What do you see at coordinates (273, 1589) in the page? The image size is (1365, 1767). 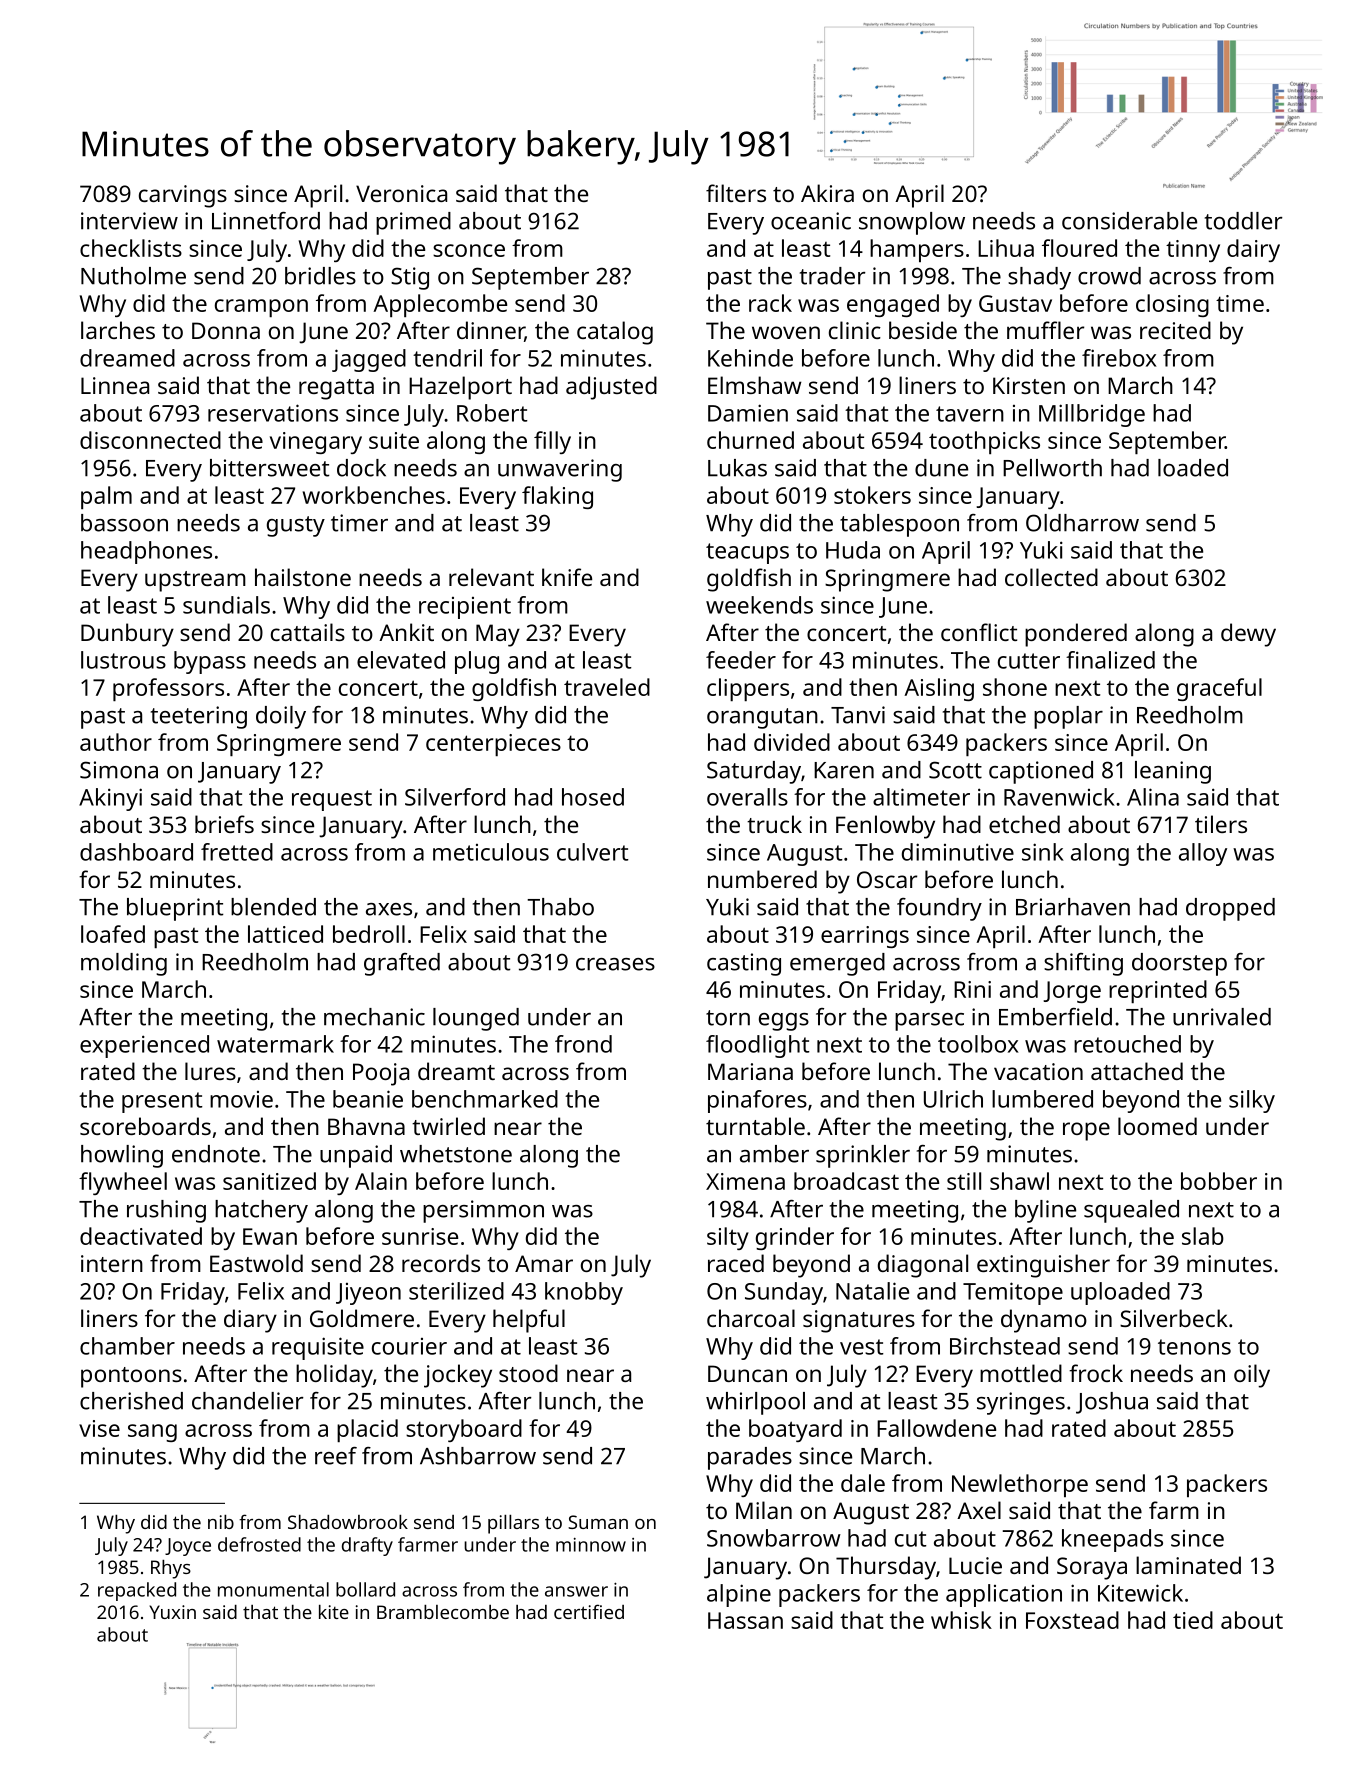 I see `monumental` at bounding box center [273, 1589].
